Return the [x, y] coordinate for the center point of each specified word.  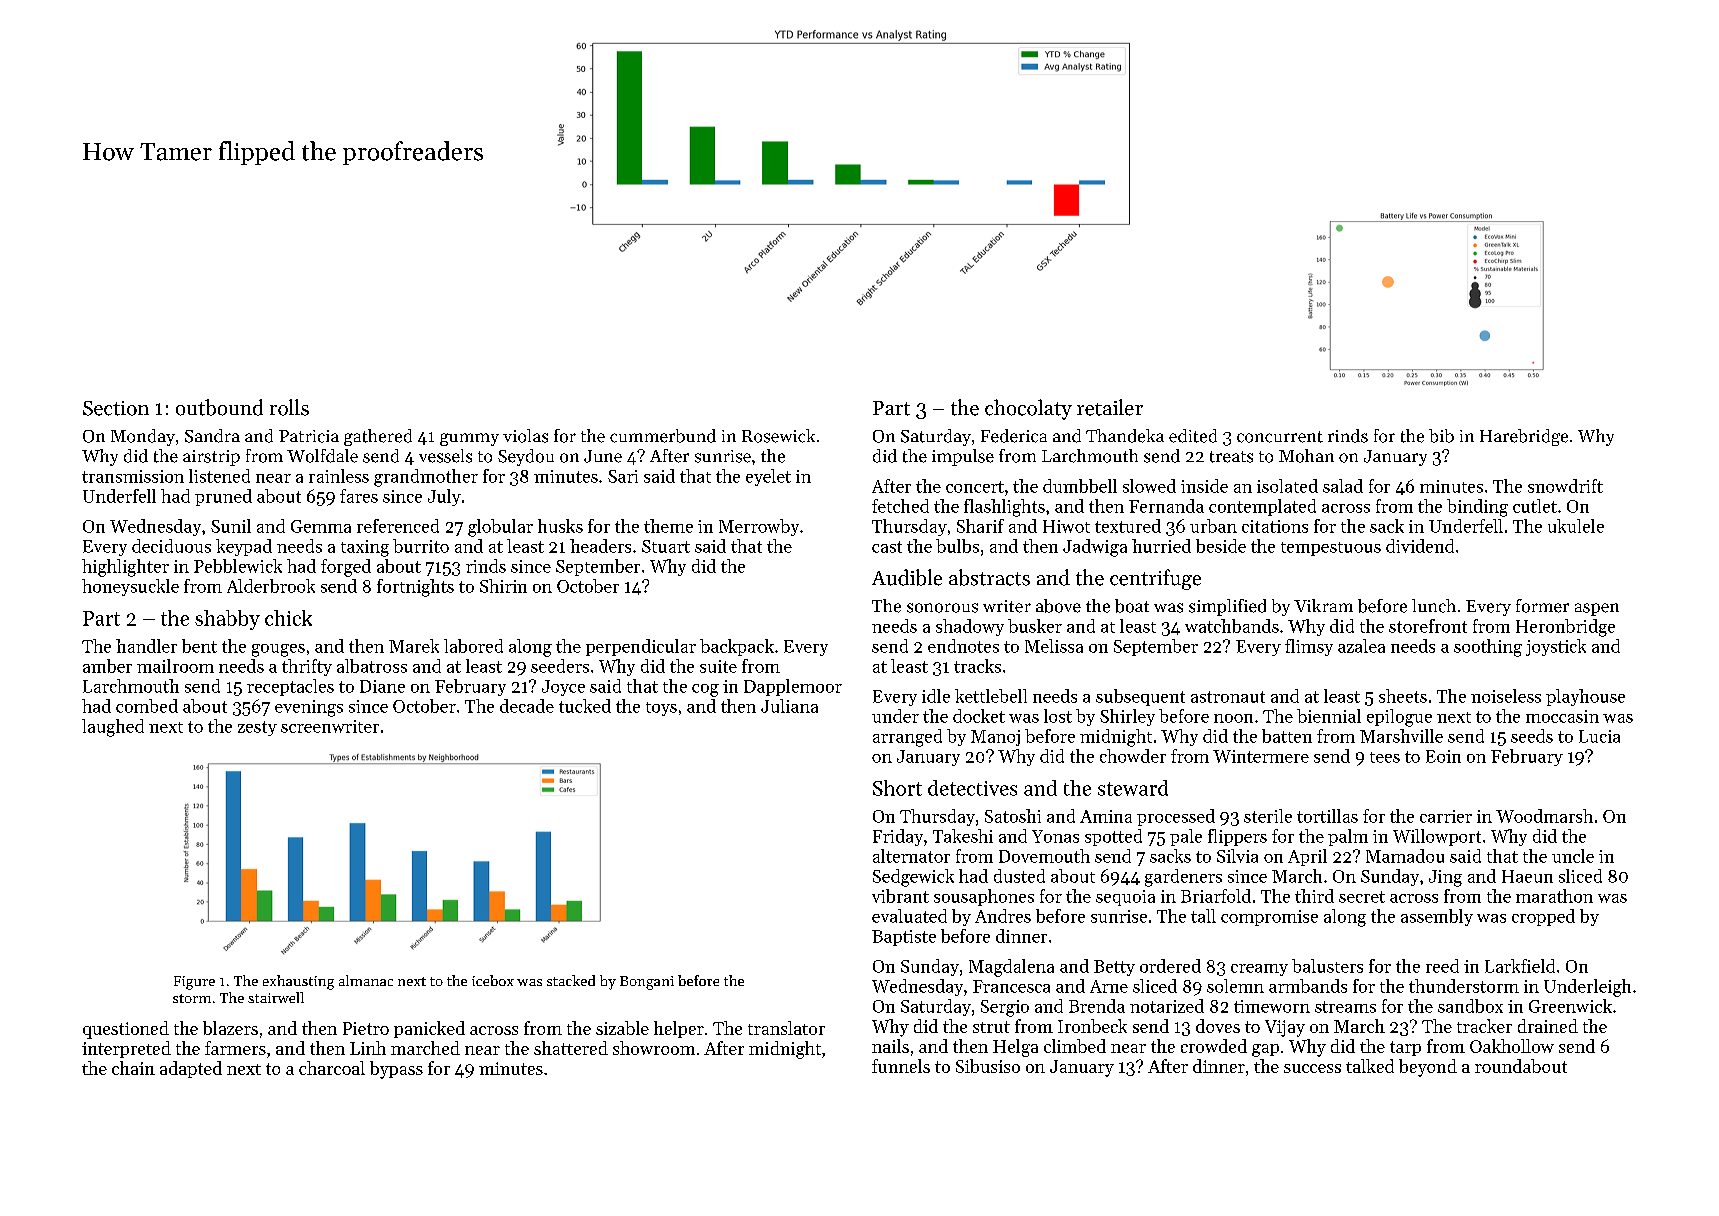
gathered [378, 437]
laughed [113, 728]
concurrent [1280, 437]
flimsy [1309, 647]
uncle [1573, 856]
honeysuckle [130, 587]
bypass [396, 1070]
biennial [1329, 716]
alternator [911, 856]
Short [897, 788]
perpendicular [641, 647]
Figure [194, 983]
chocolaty [1028, 409]
